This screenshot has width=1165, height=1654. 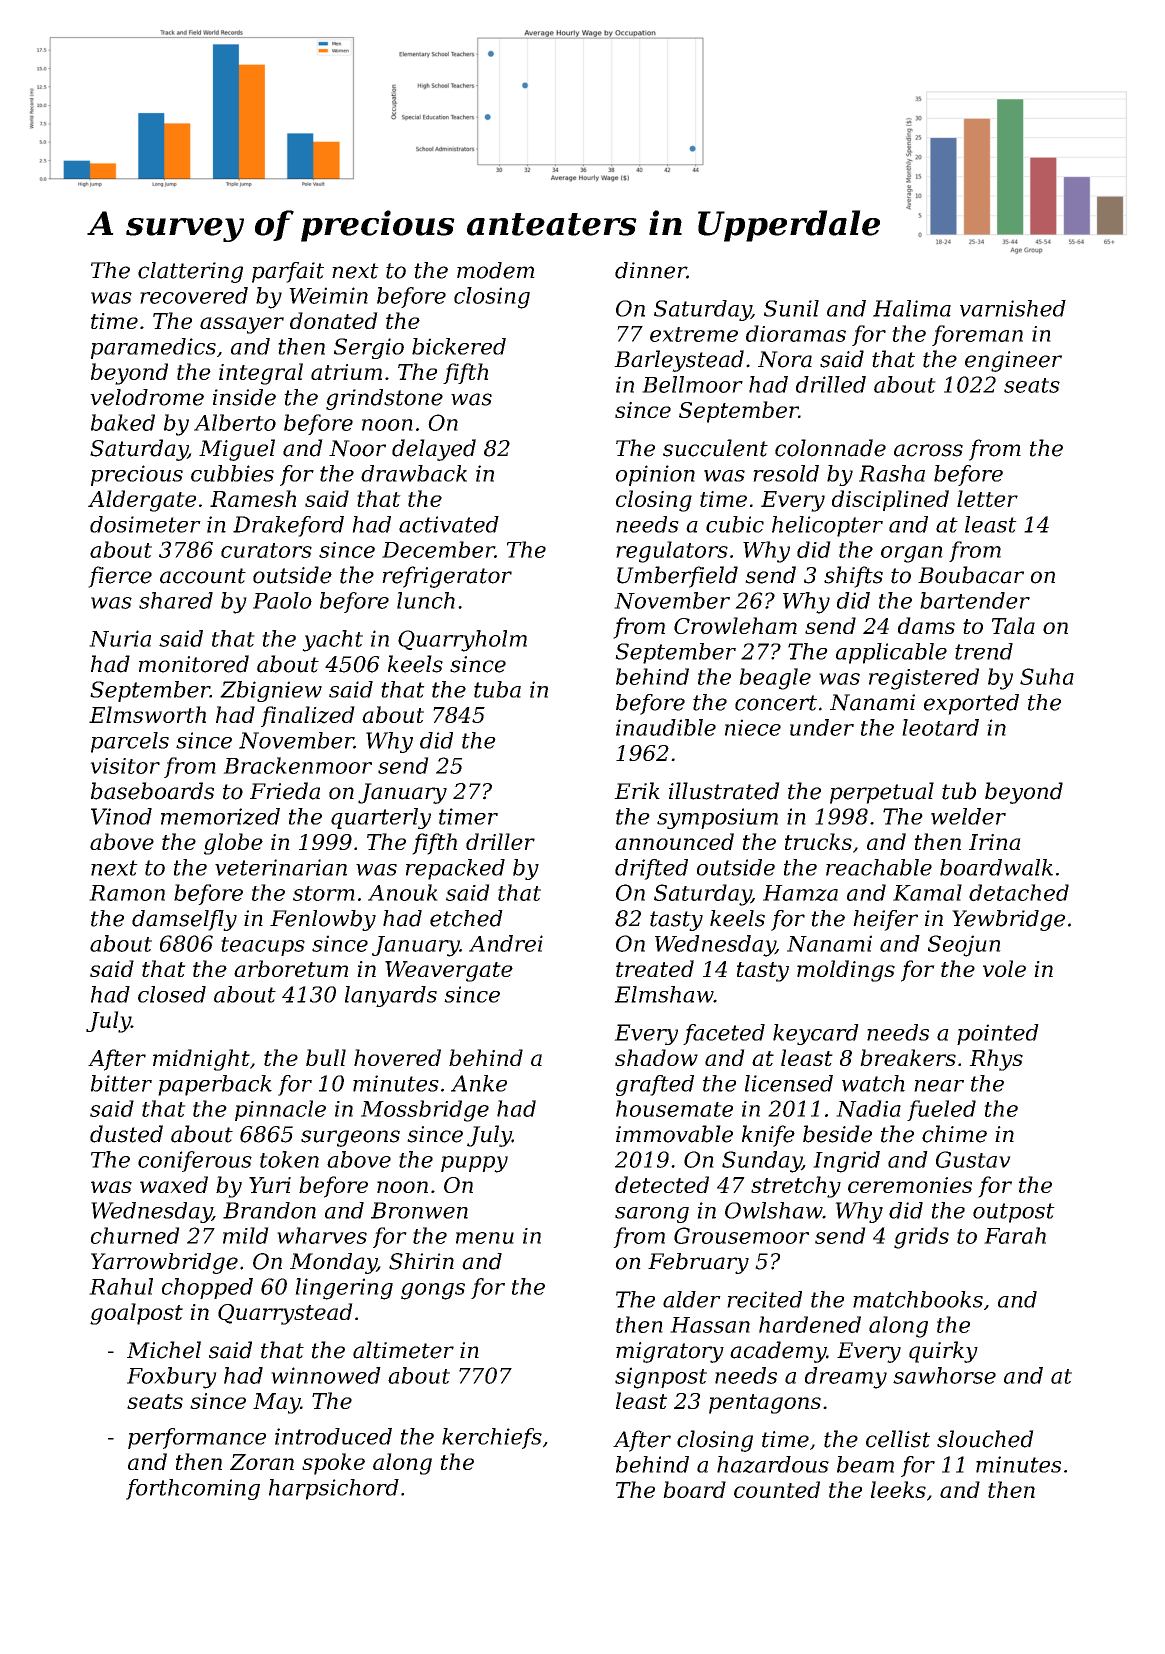 I want to click on closed, so click(x=172, y=994).
